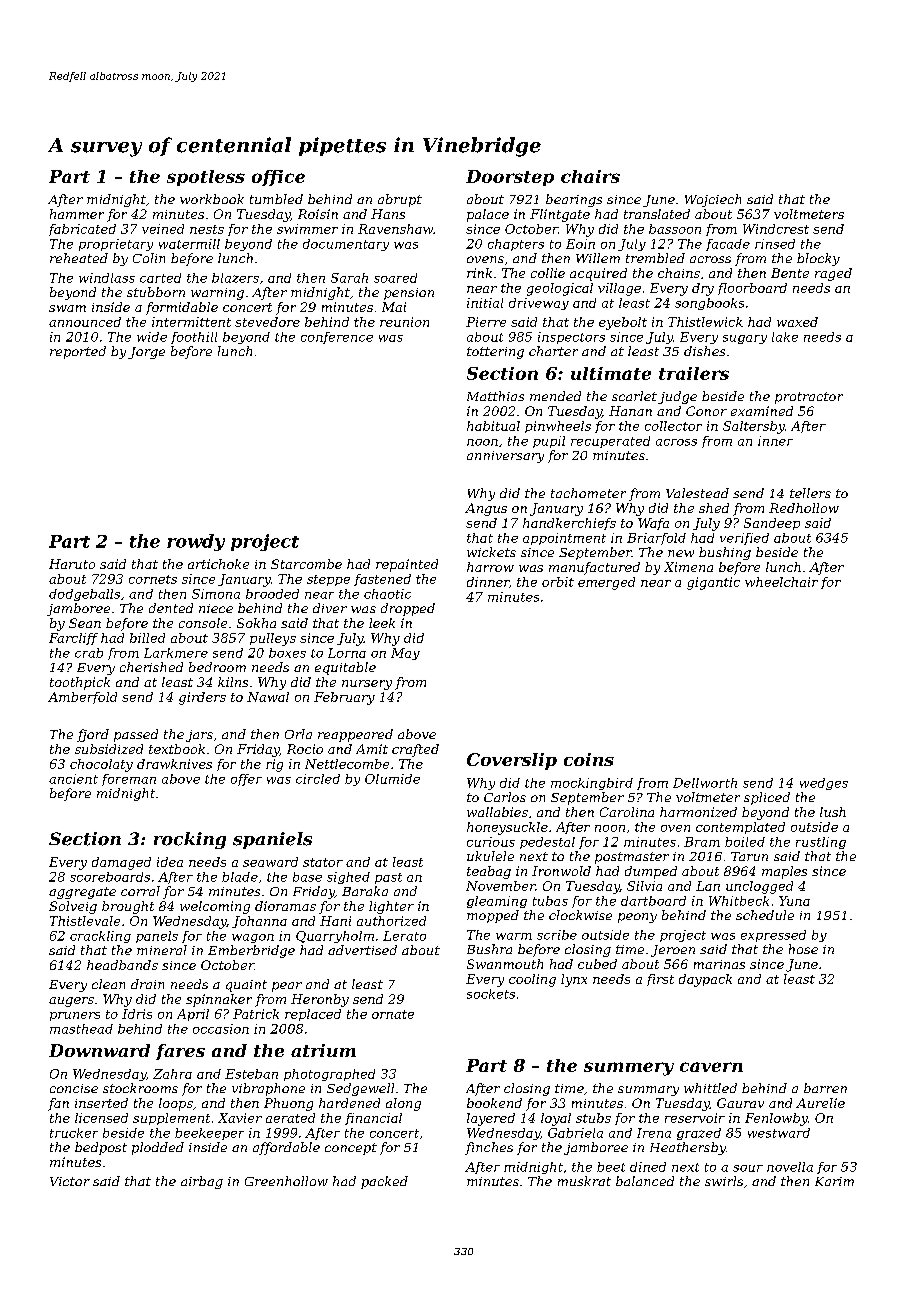 Image resolution: width=908 pixels, height=1316 pixels. I want to click on Greenhollow, so click(286, 1181).
